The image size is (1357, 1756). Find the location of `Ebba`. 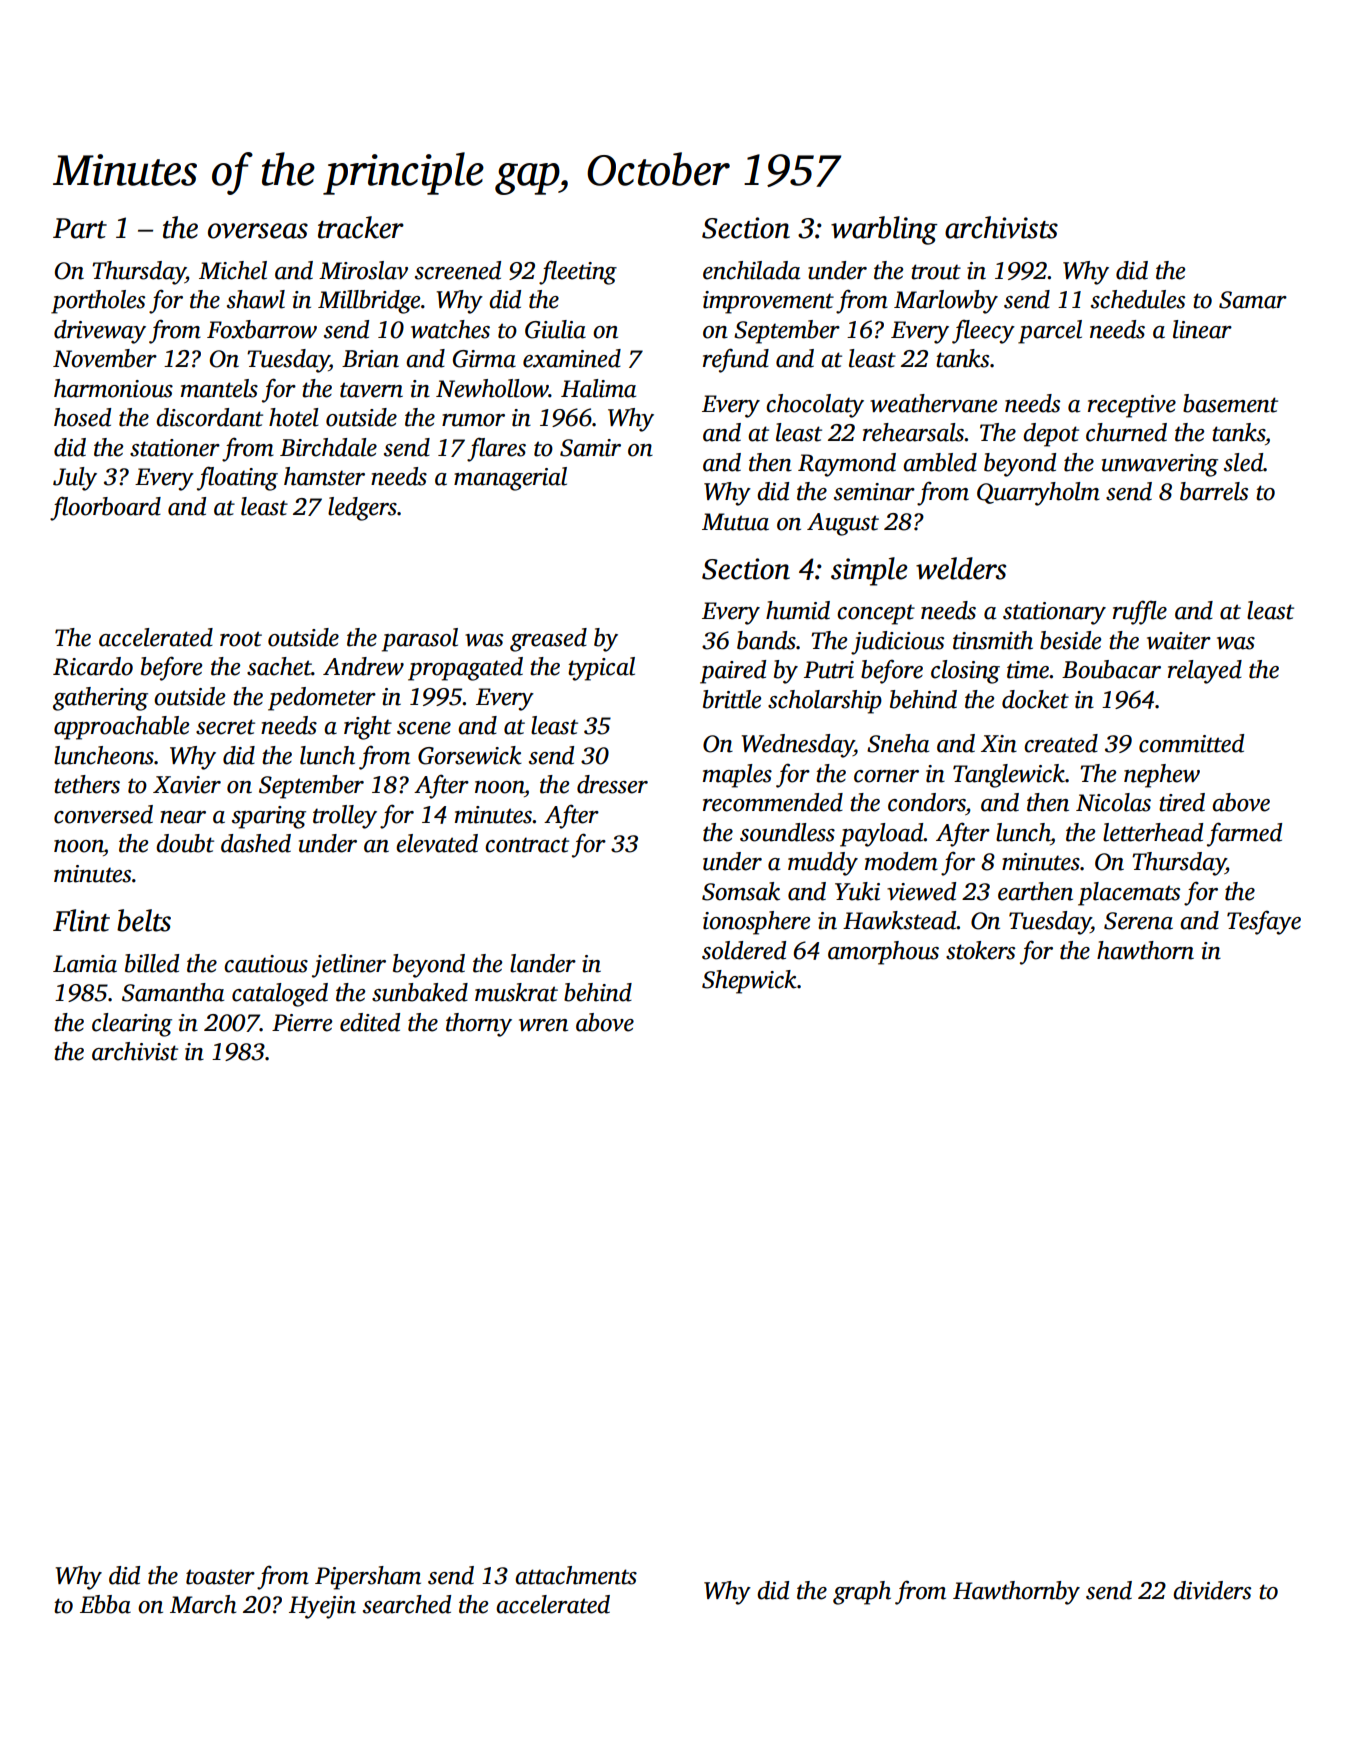

Ebba is located at coordinates (105, 1604).
